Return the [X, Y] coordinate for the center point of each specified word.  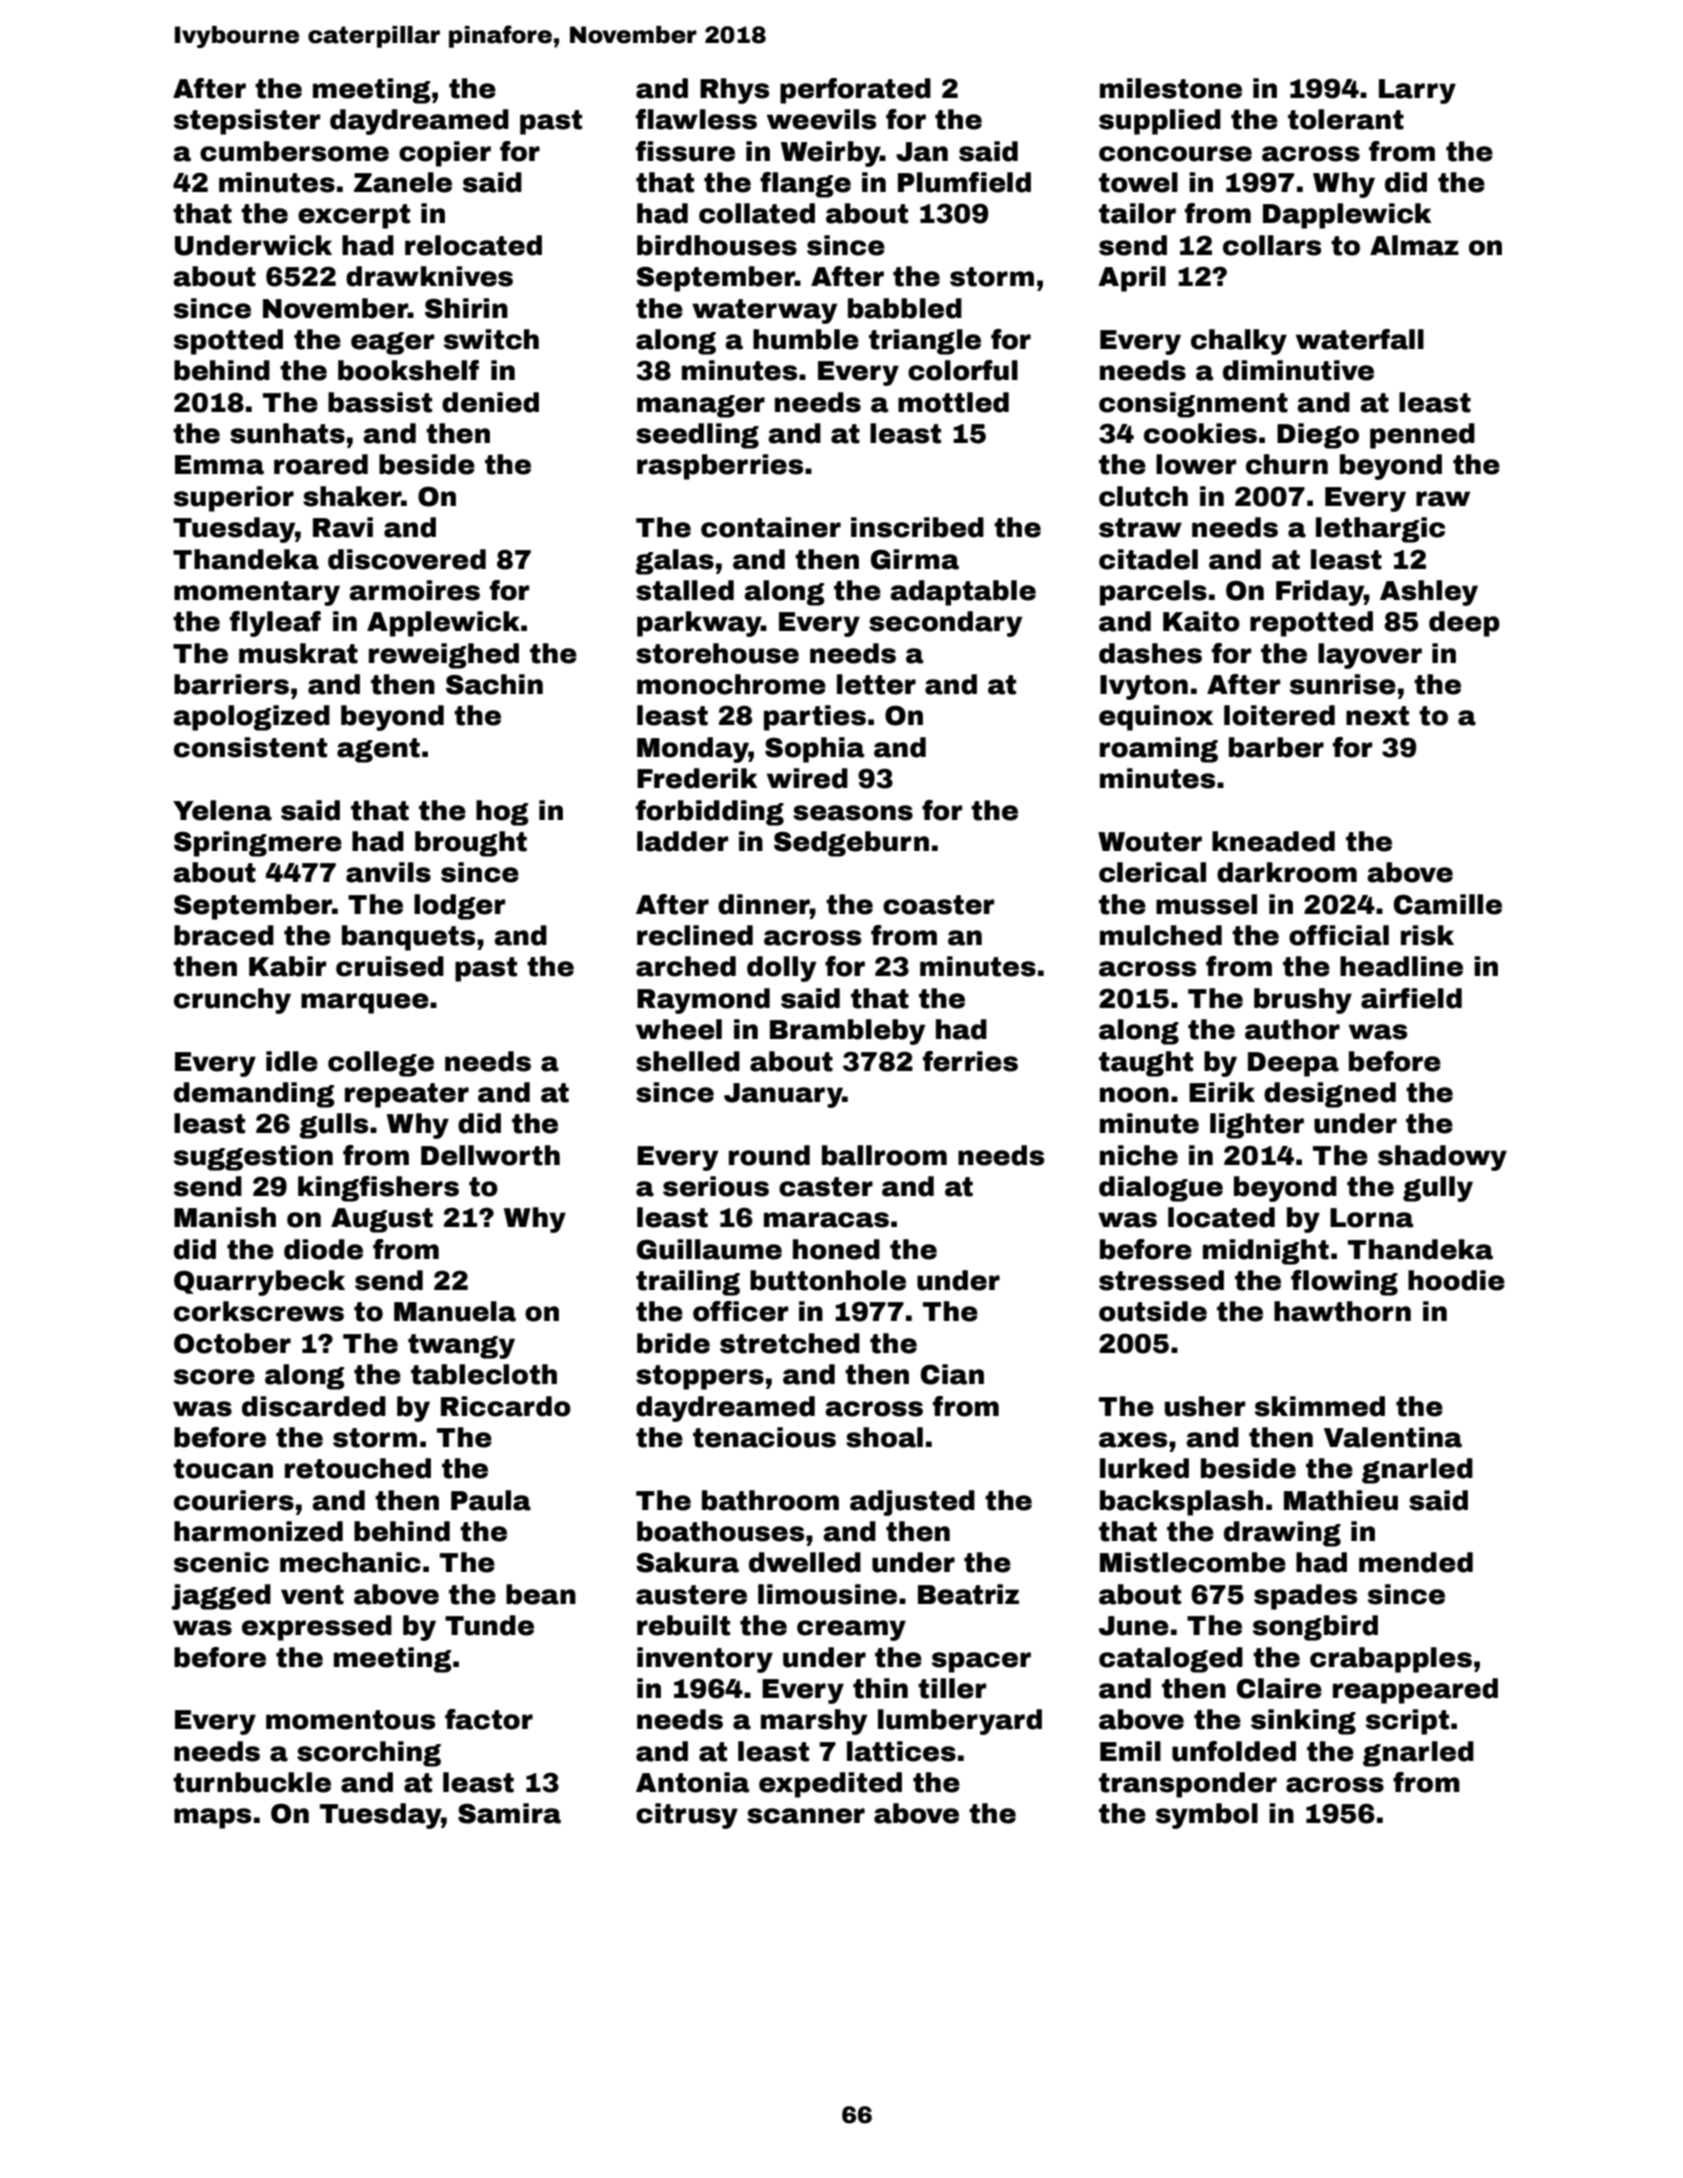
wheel [679, 1029]
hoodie [1456, 1280]
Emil [1130, 1751]
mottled [953, 402]
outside [1153, 1311]
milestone [1171, 88]
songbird [1315, 1628]
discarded [314, 1406]
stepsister [247, 122]
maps [212, 1818]
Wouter [1150, 842]
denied [490, 402]
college [381, 1064]
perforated [855, 91]
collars [1272, 245]
